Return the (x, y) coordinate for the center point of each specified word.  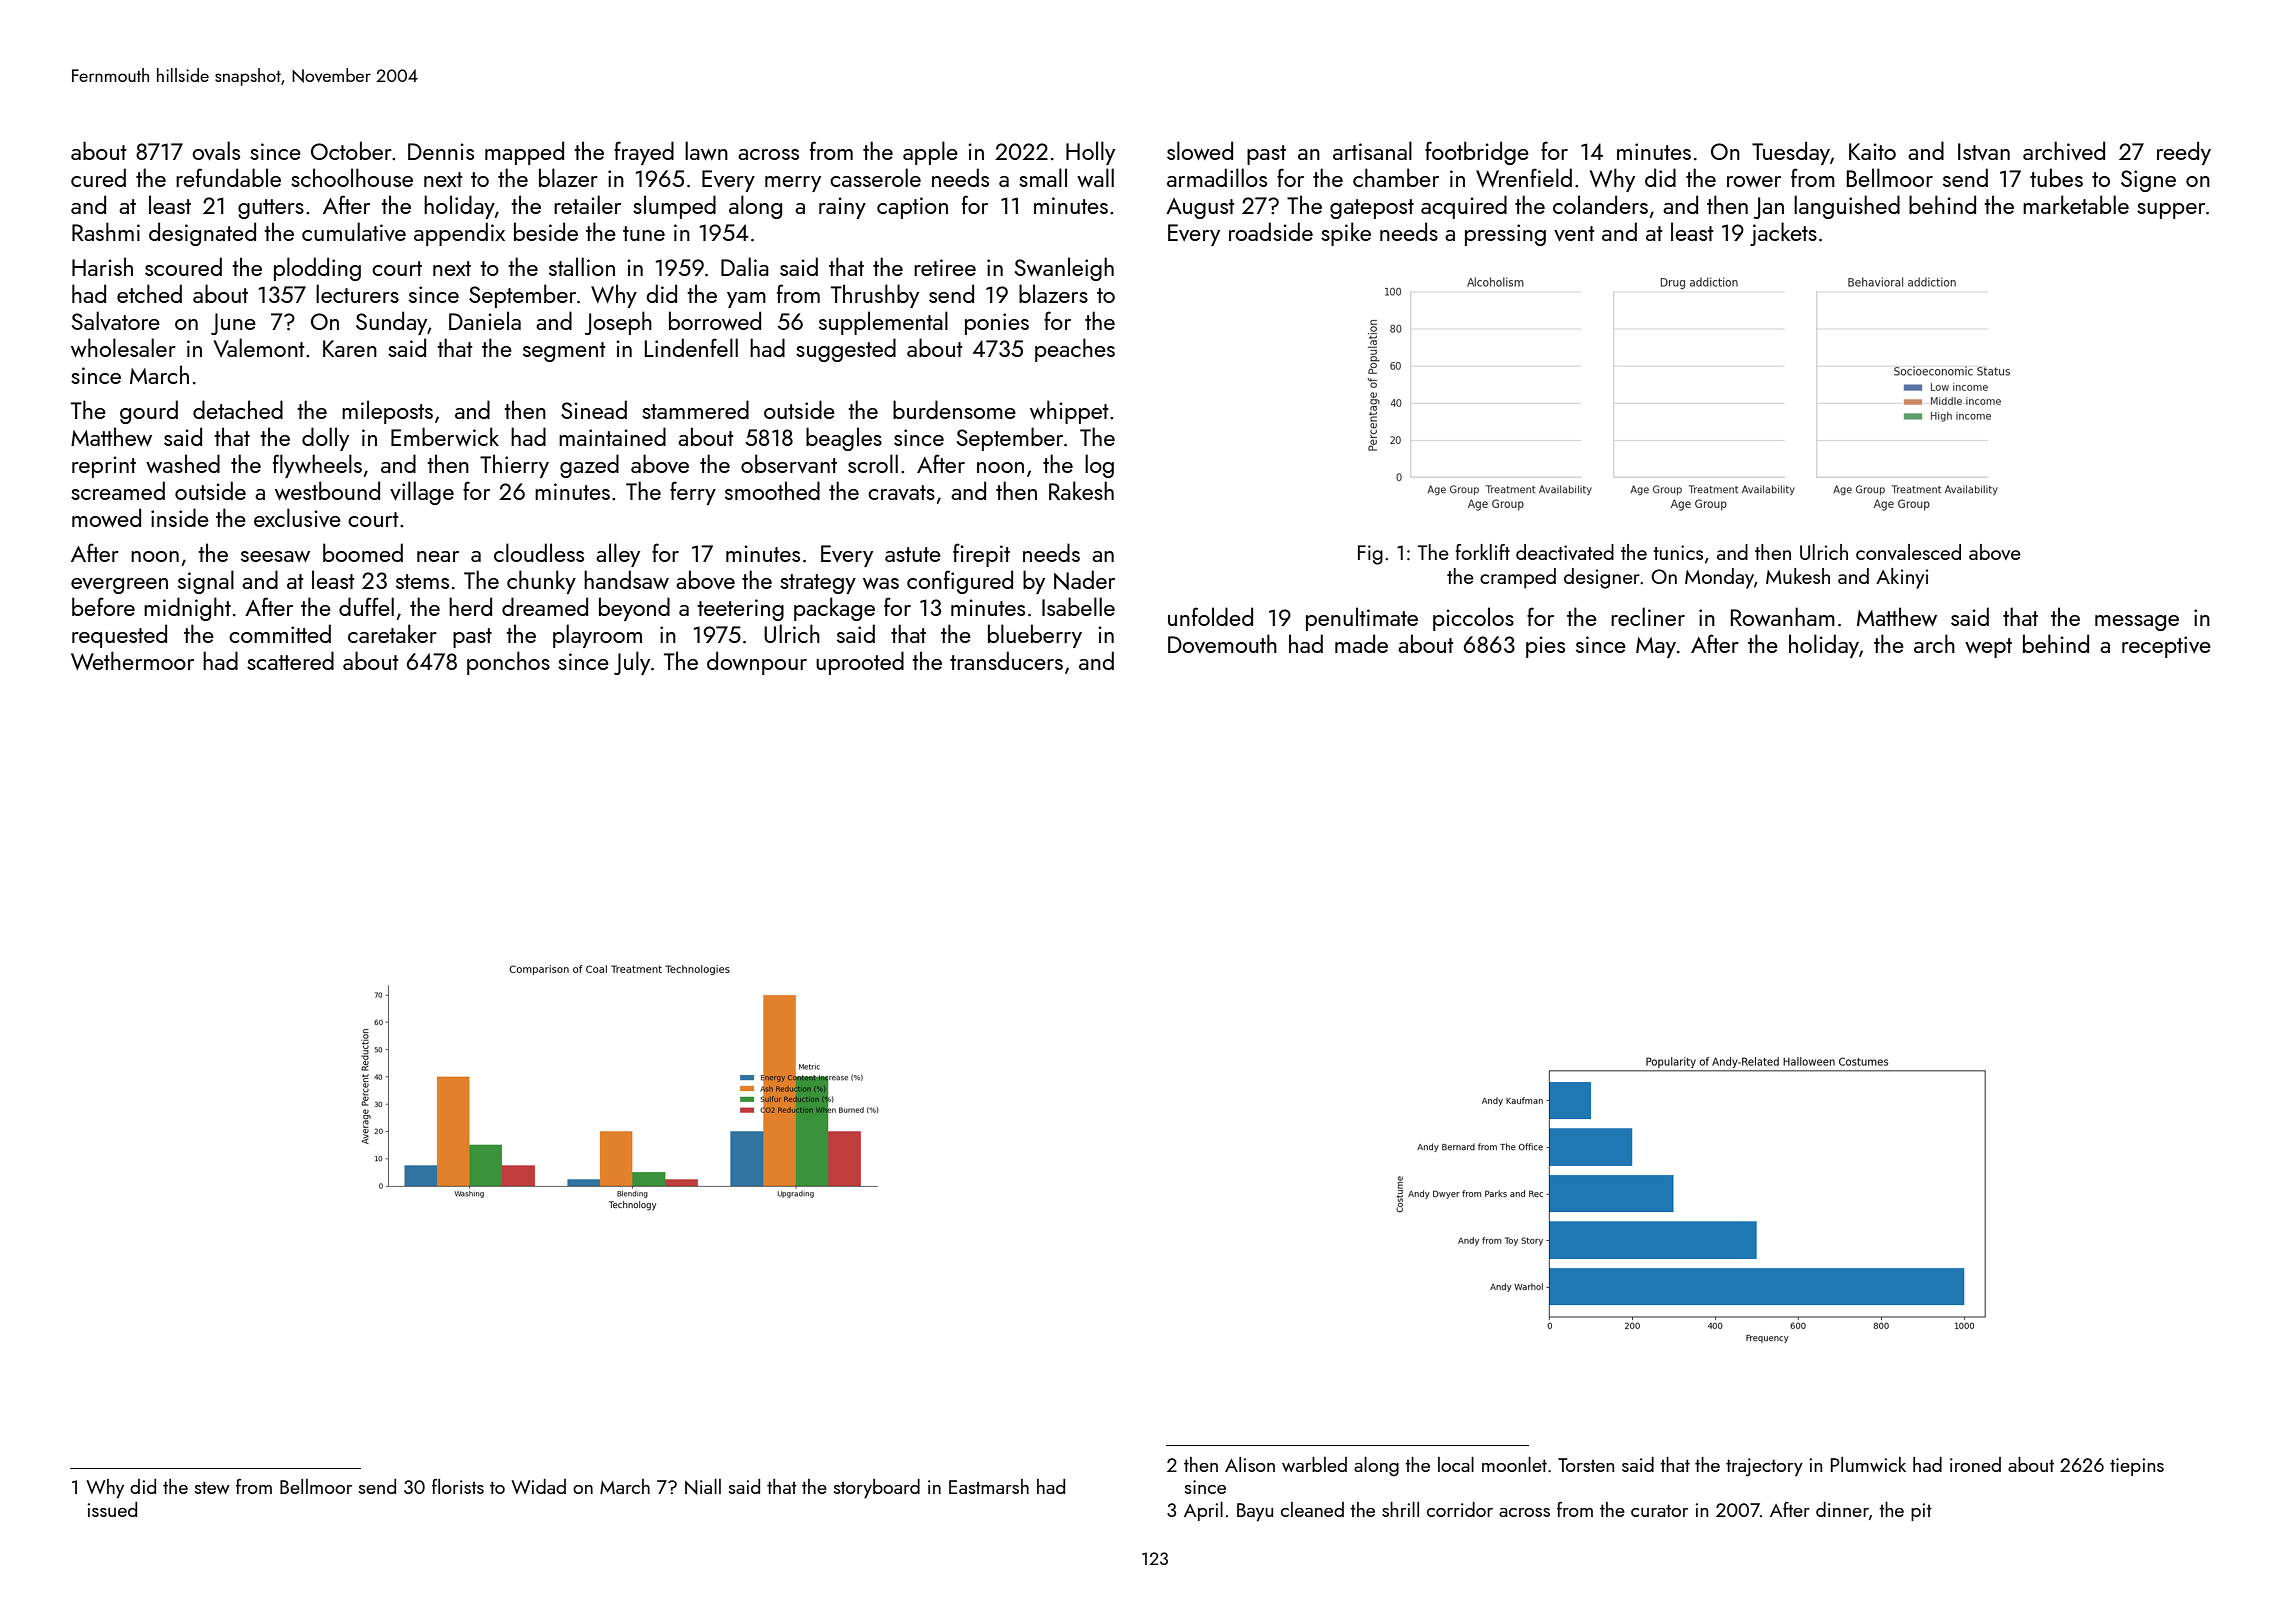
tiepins (2137, 1467)
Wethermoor (132, 660)
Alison (1250, 1464)
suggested (846, 350)
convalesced (1908, 552)
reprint (104, 467)
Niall (703, 1487)
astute (913, 554)
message (2137, 623)
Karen (350, 348)
